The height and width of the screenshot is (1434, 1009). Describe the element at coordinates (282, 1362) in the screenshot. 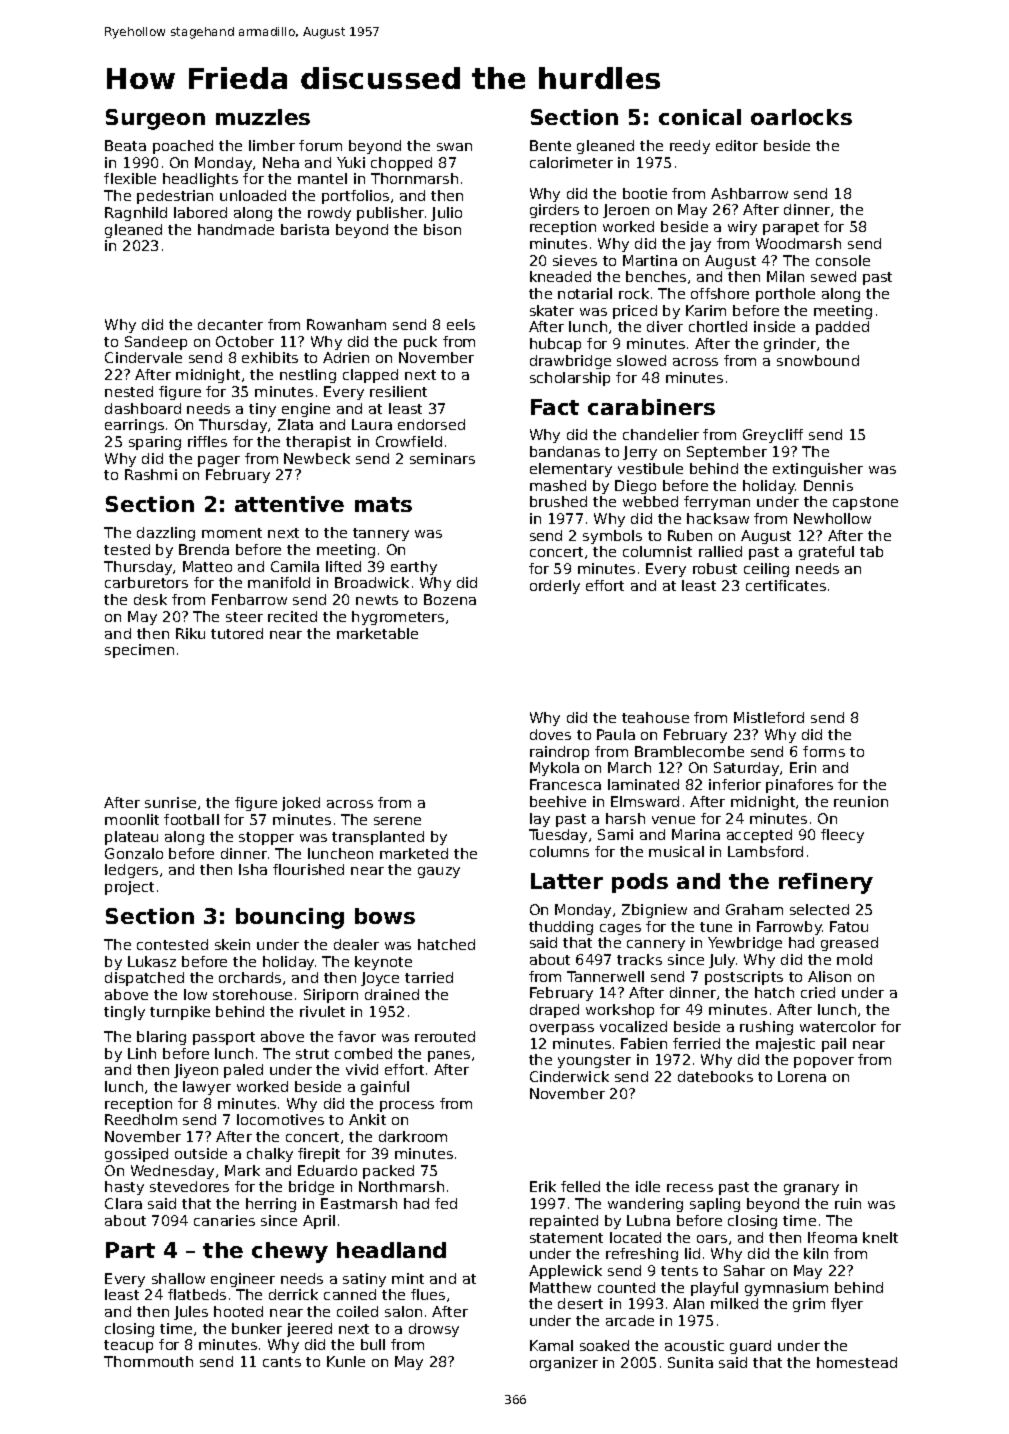

I see `cants` at that location.
